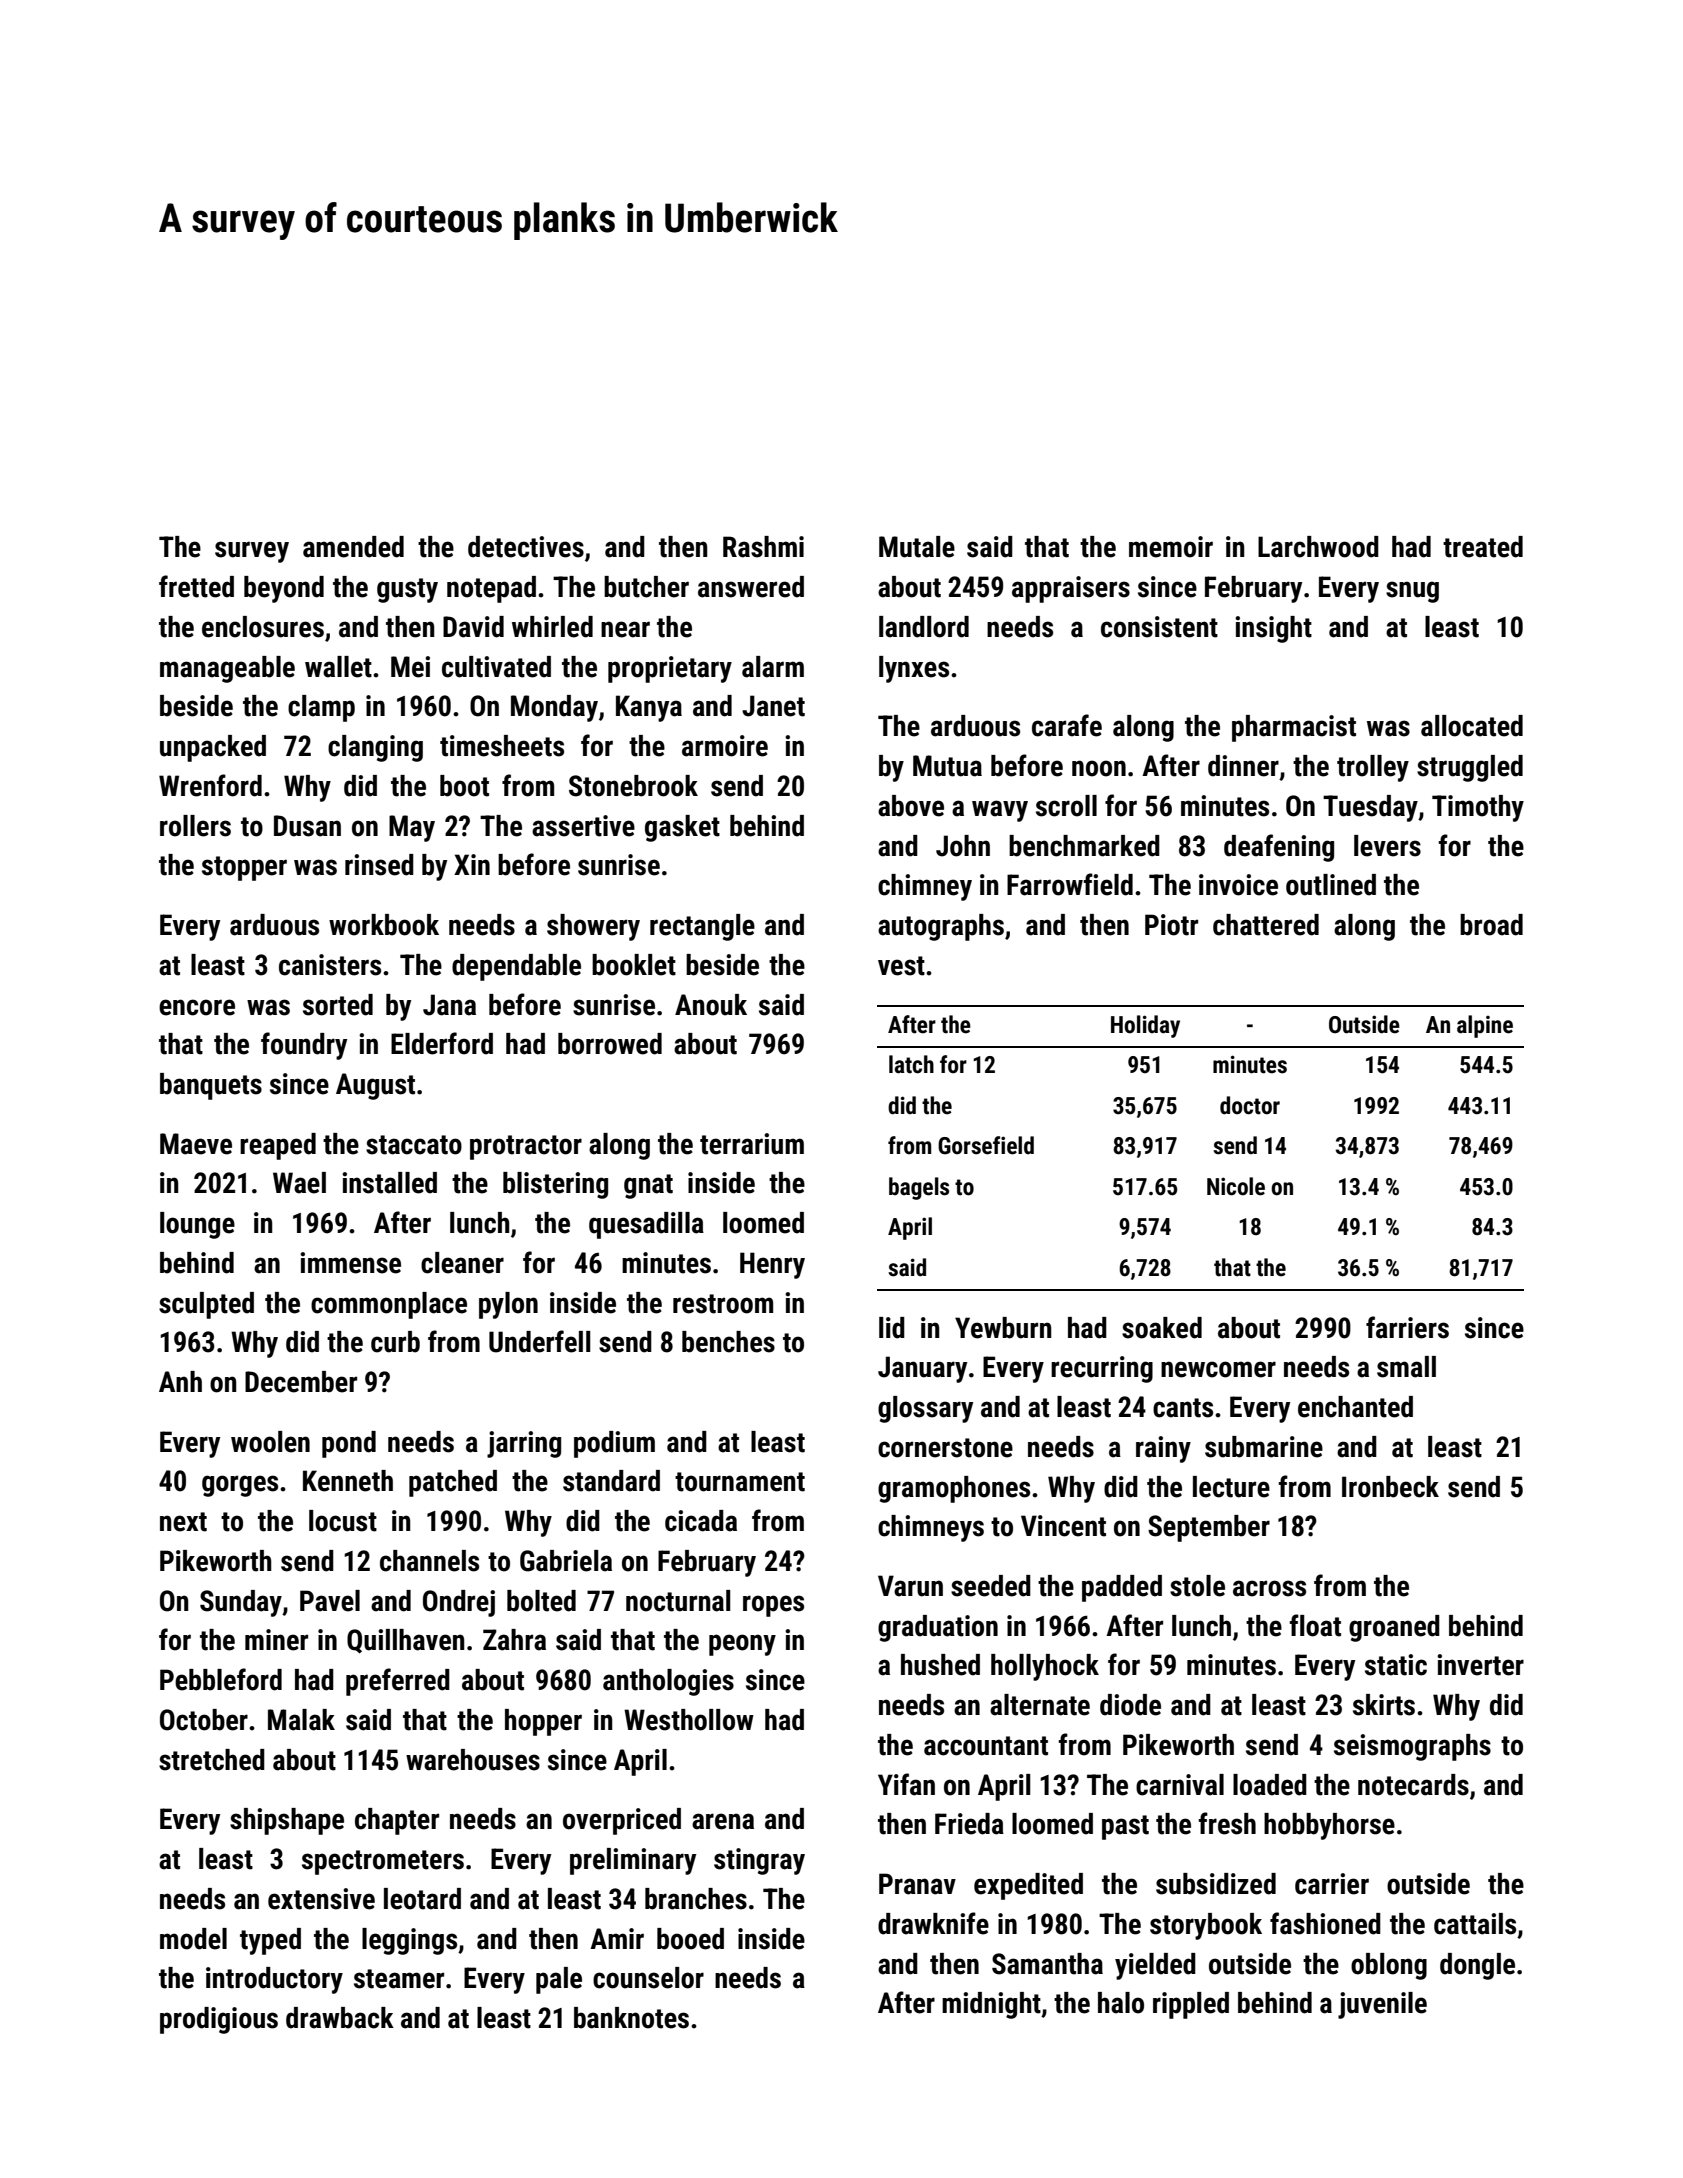  Describe the element at coordinates (473, 1760) in the screenshot. I see `warehouses` at that location.
